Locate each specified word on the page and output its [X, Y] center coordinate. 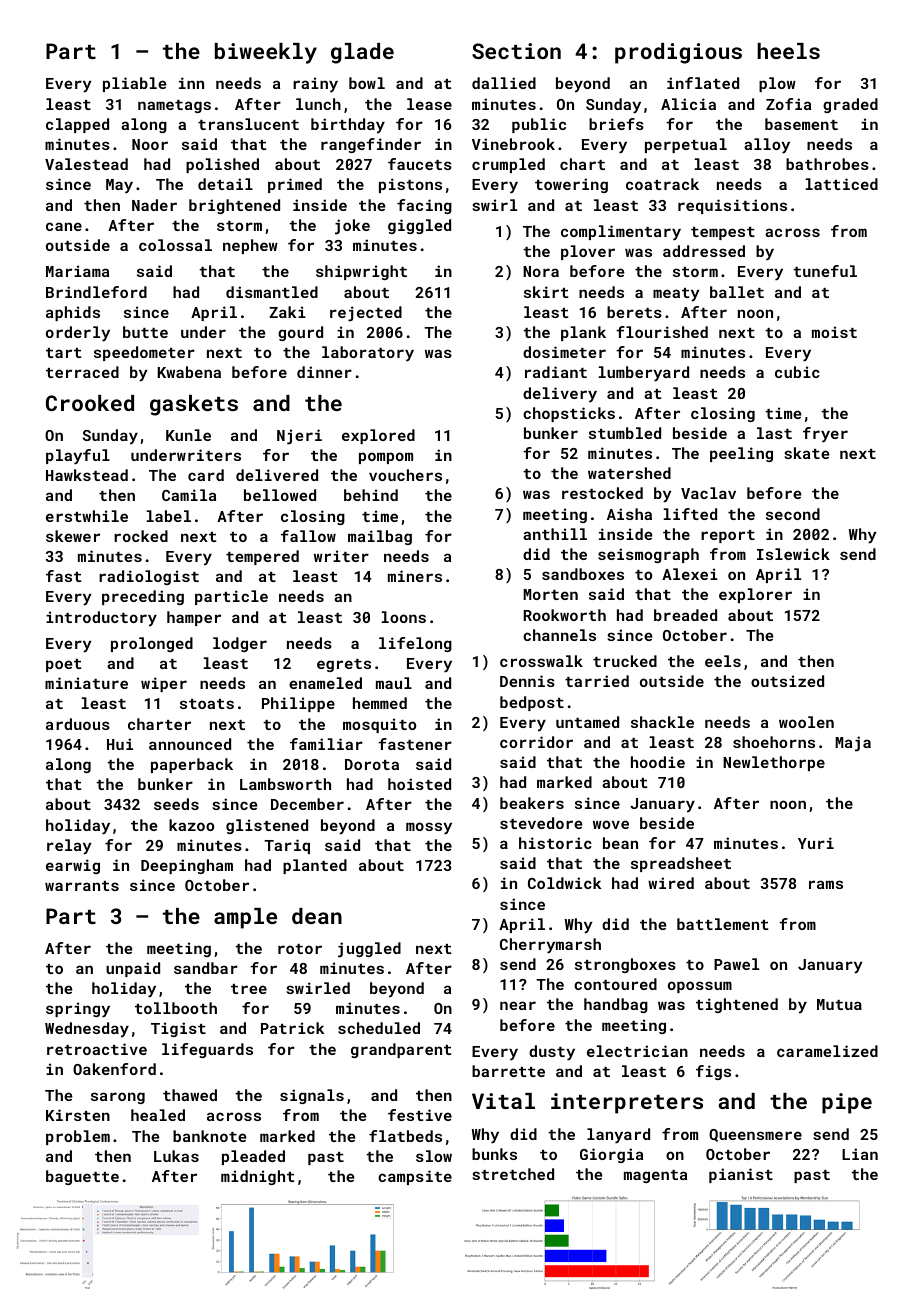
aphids [73, 313]
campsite [415, 1177]
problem [78, 1137]
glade [362, 53]
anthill [555, 534]
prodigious [678, 53]
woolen [806, 722]
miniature [86, 683]
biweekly [266, 53]
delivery [560, 395]
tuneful [825, 271]
